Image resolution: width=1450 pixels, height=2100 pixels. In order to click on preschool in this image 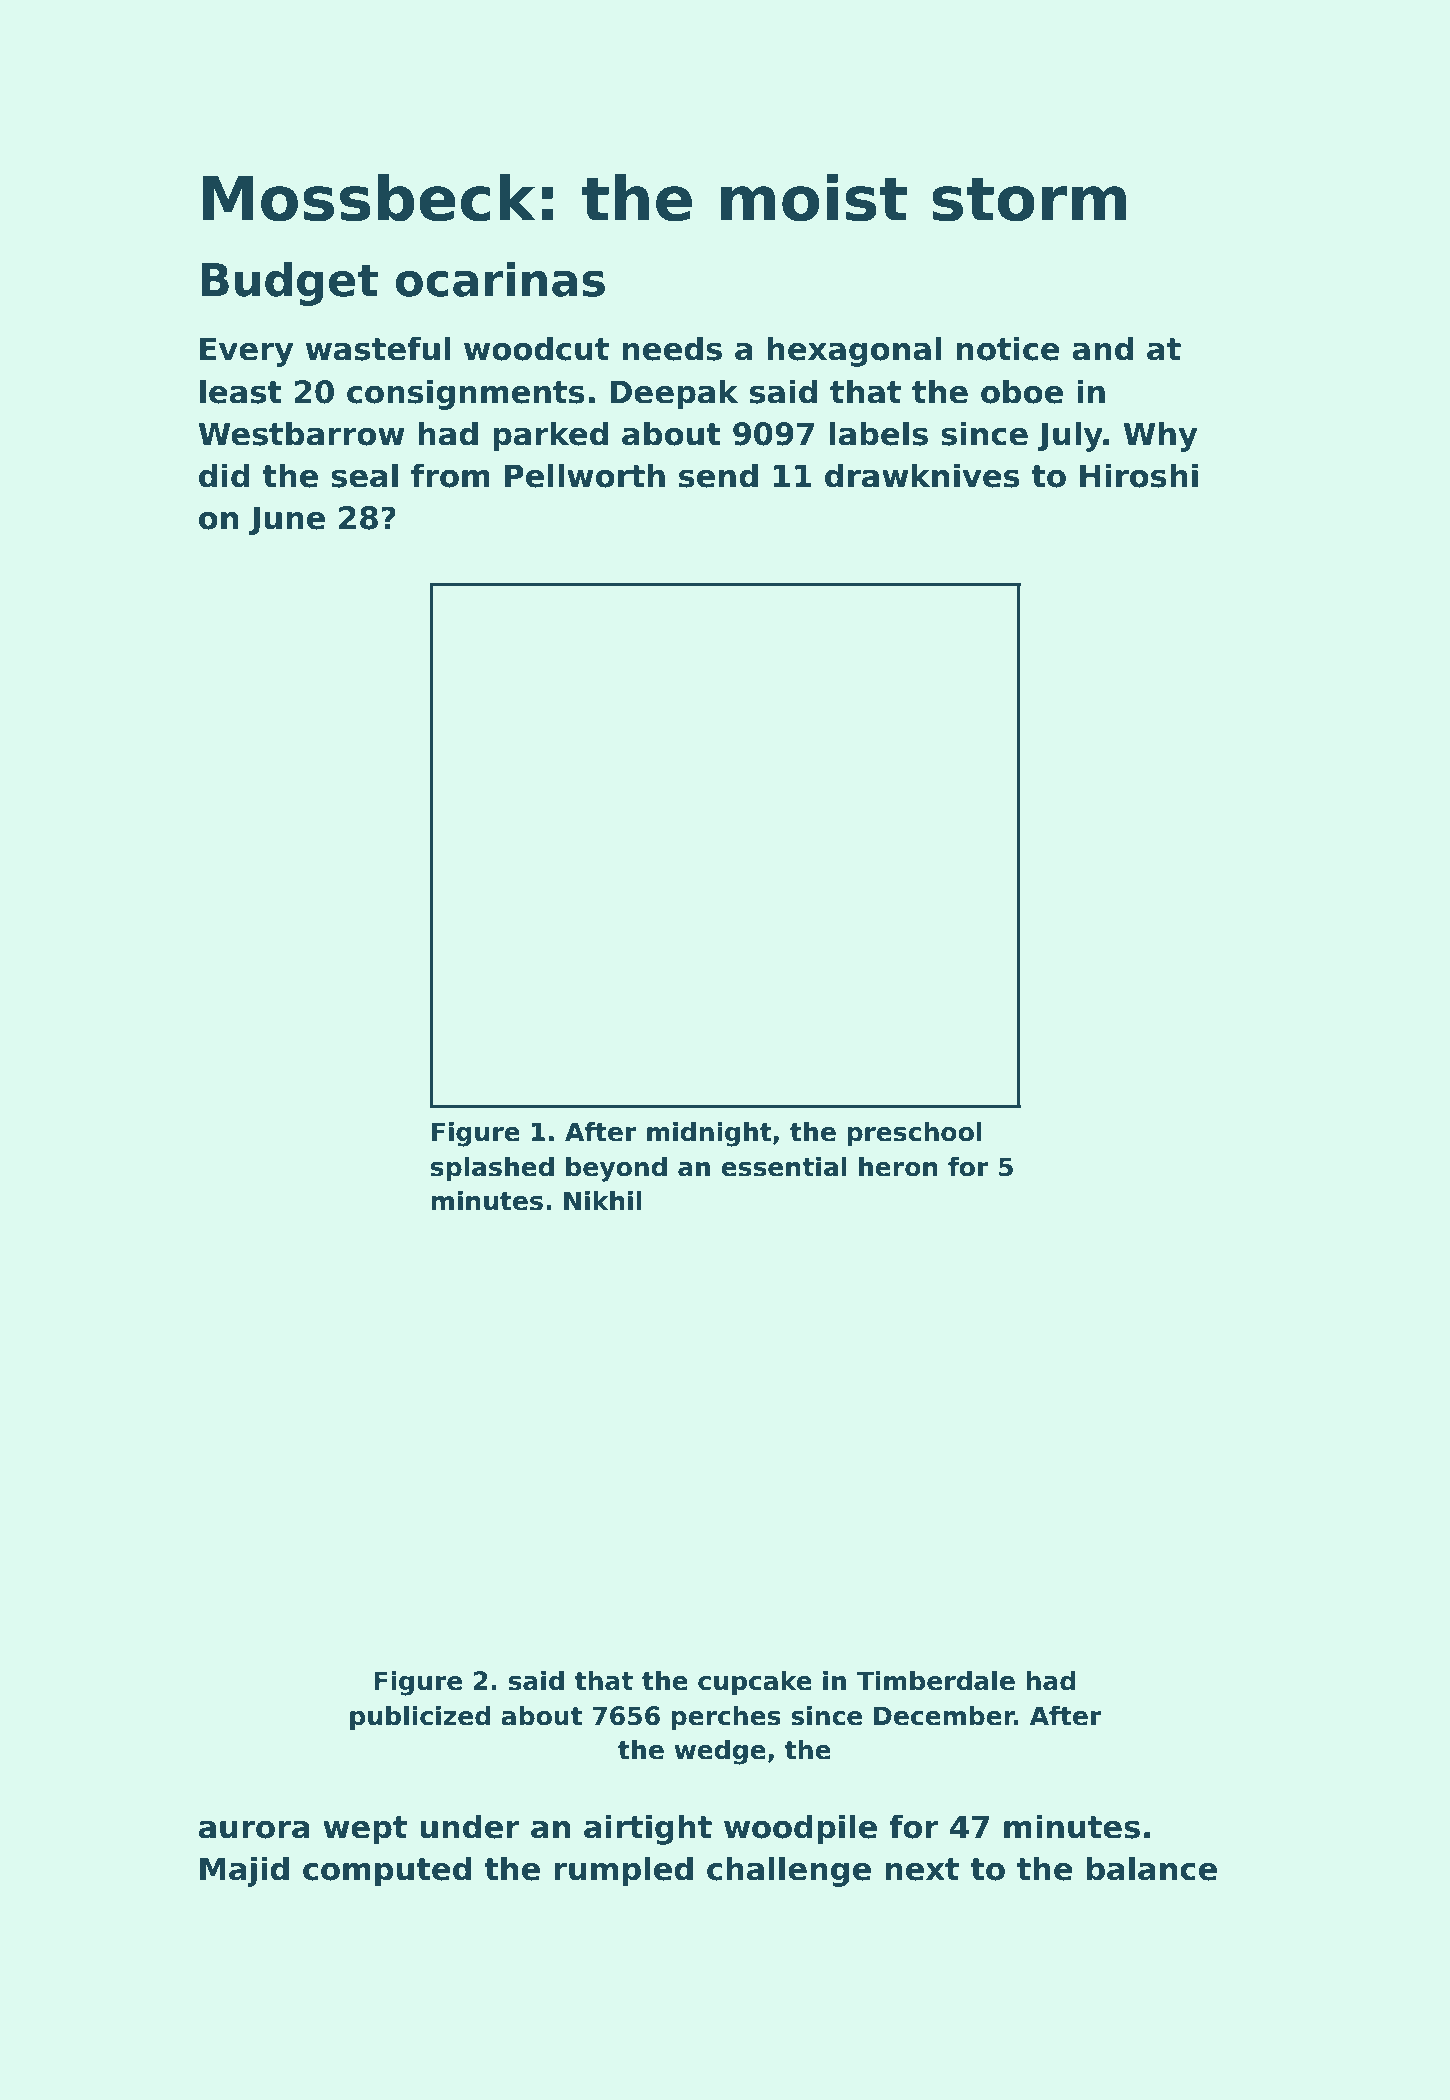, I will do `click(914, 1134)`.
